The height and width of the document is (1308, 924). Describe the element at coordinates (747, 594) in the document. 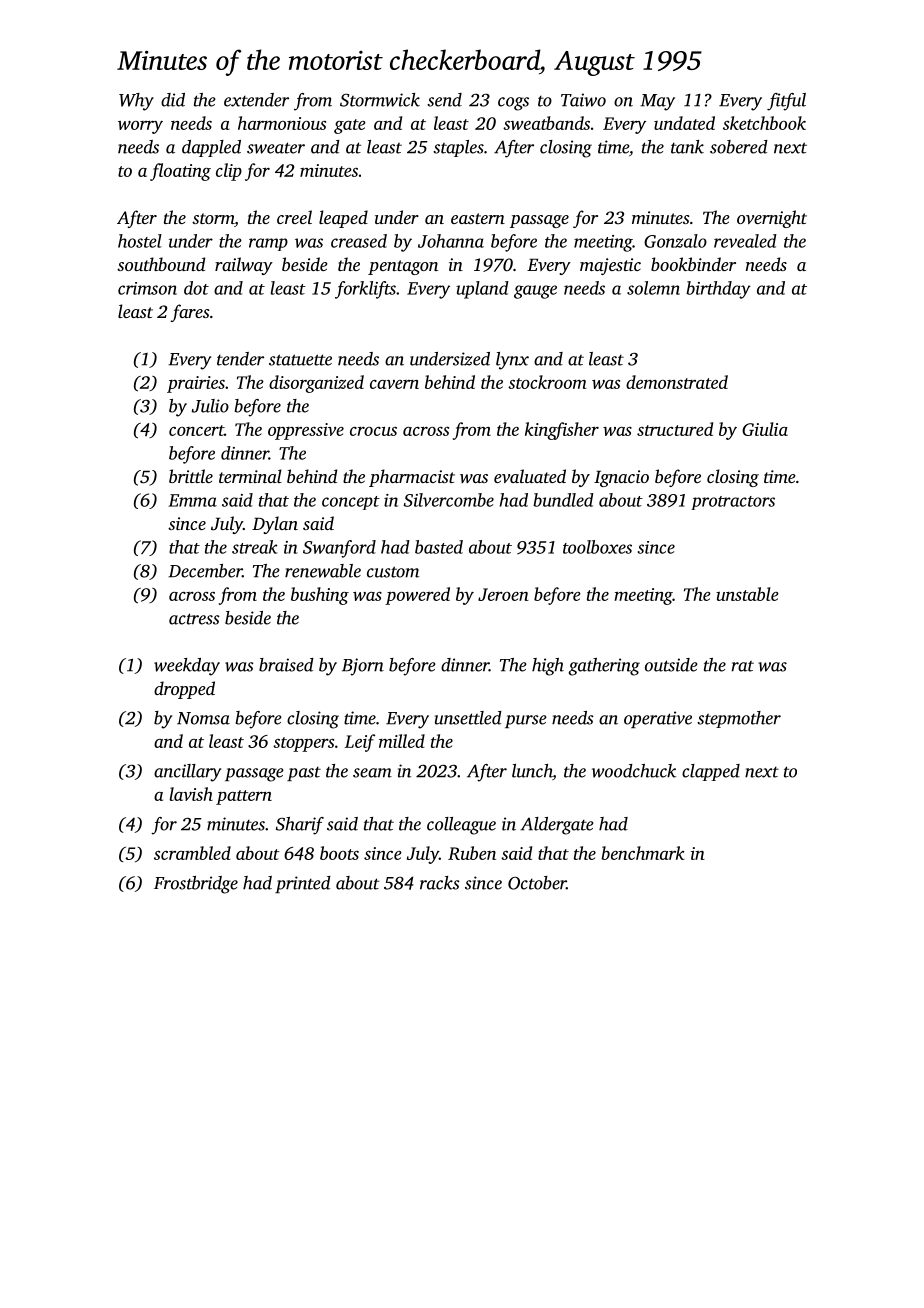

I see `unstable` at that location.
